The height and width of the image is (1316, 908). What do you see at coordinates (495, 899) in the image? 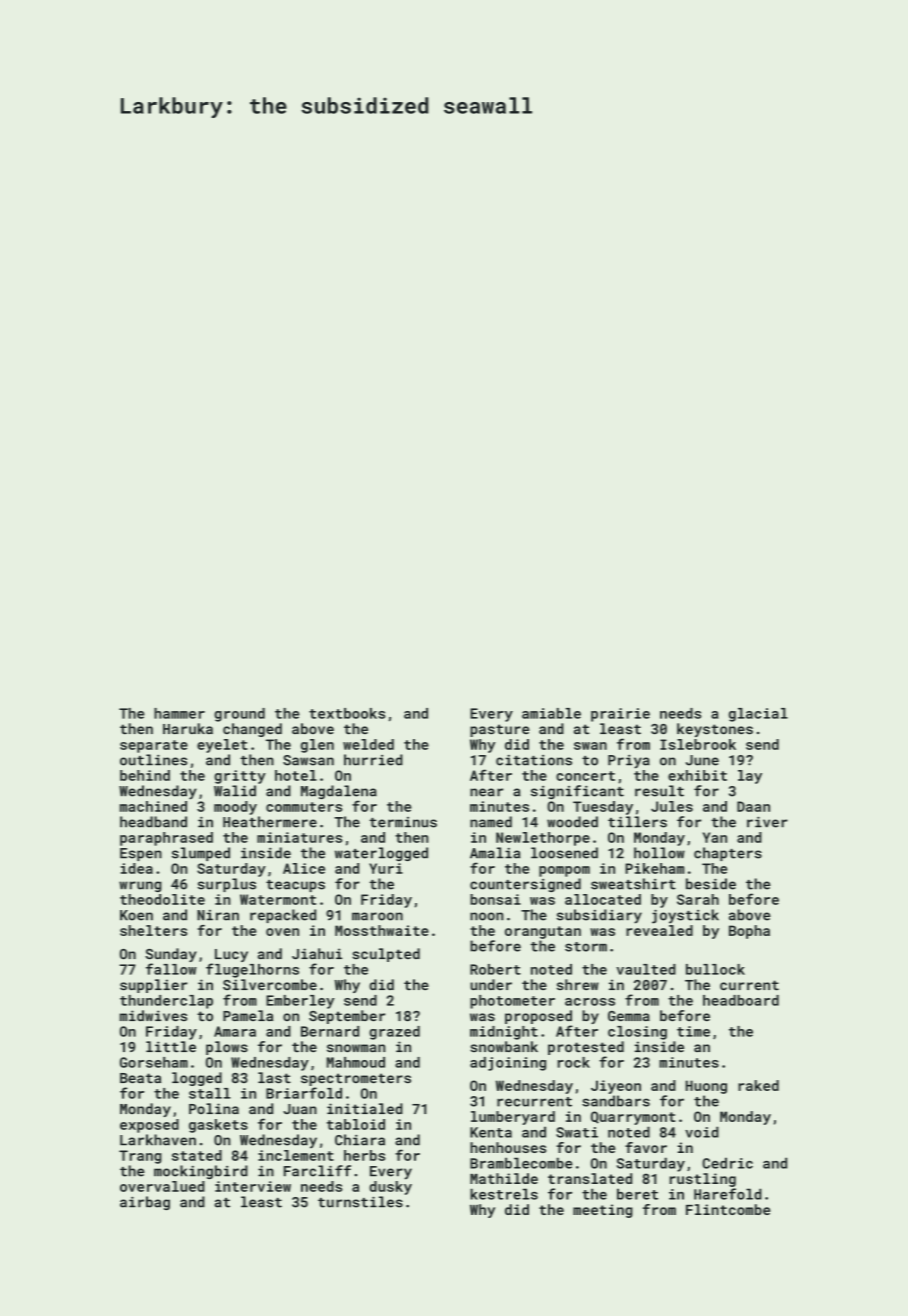
I see `bonsai` at bounding box center [495, 899].
